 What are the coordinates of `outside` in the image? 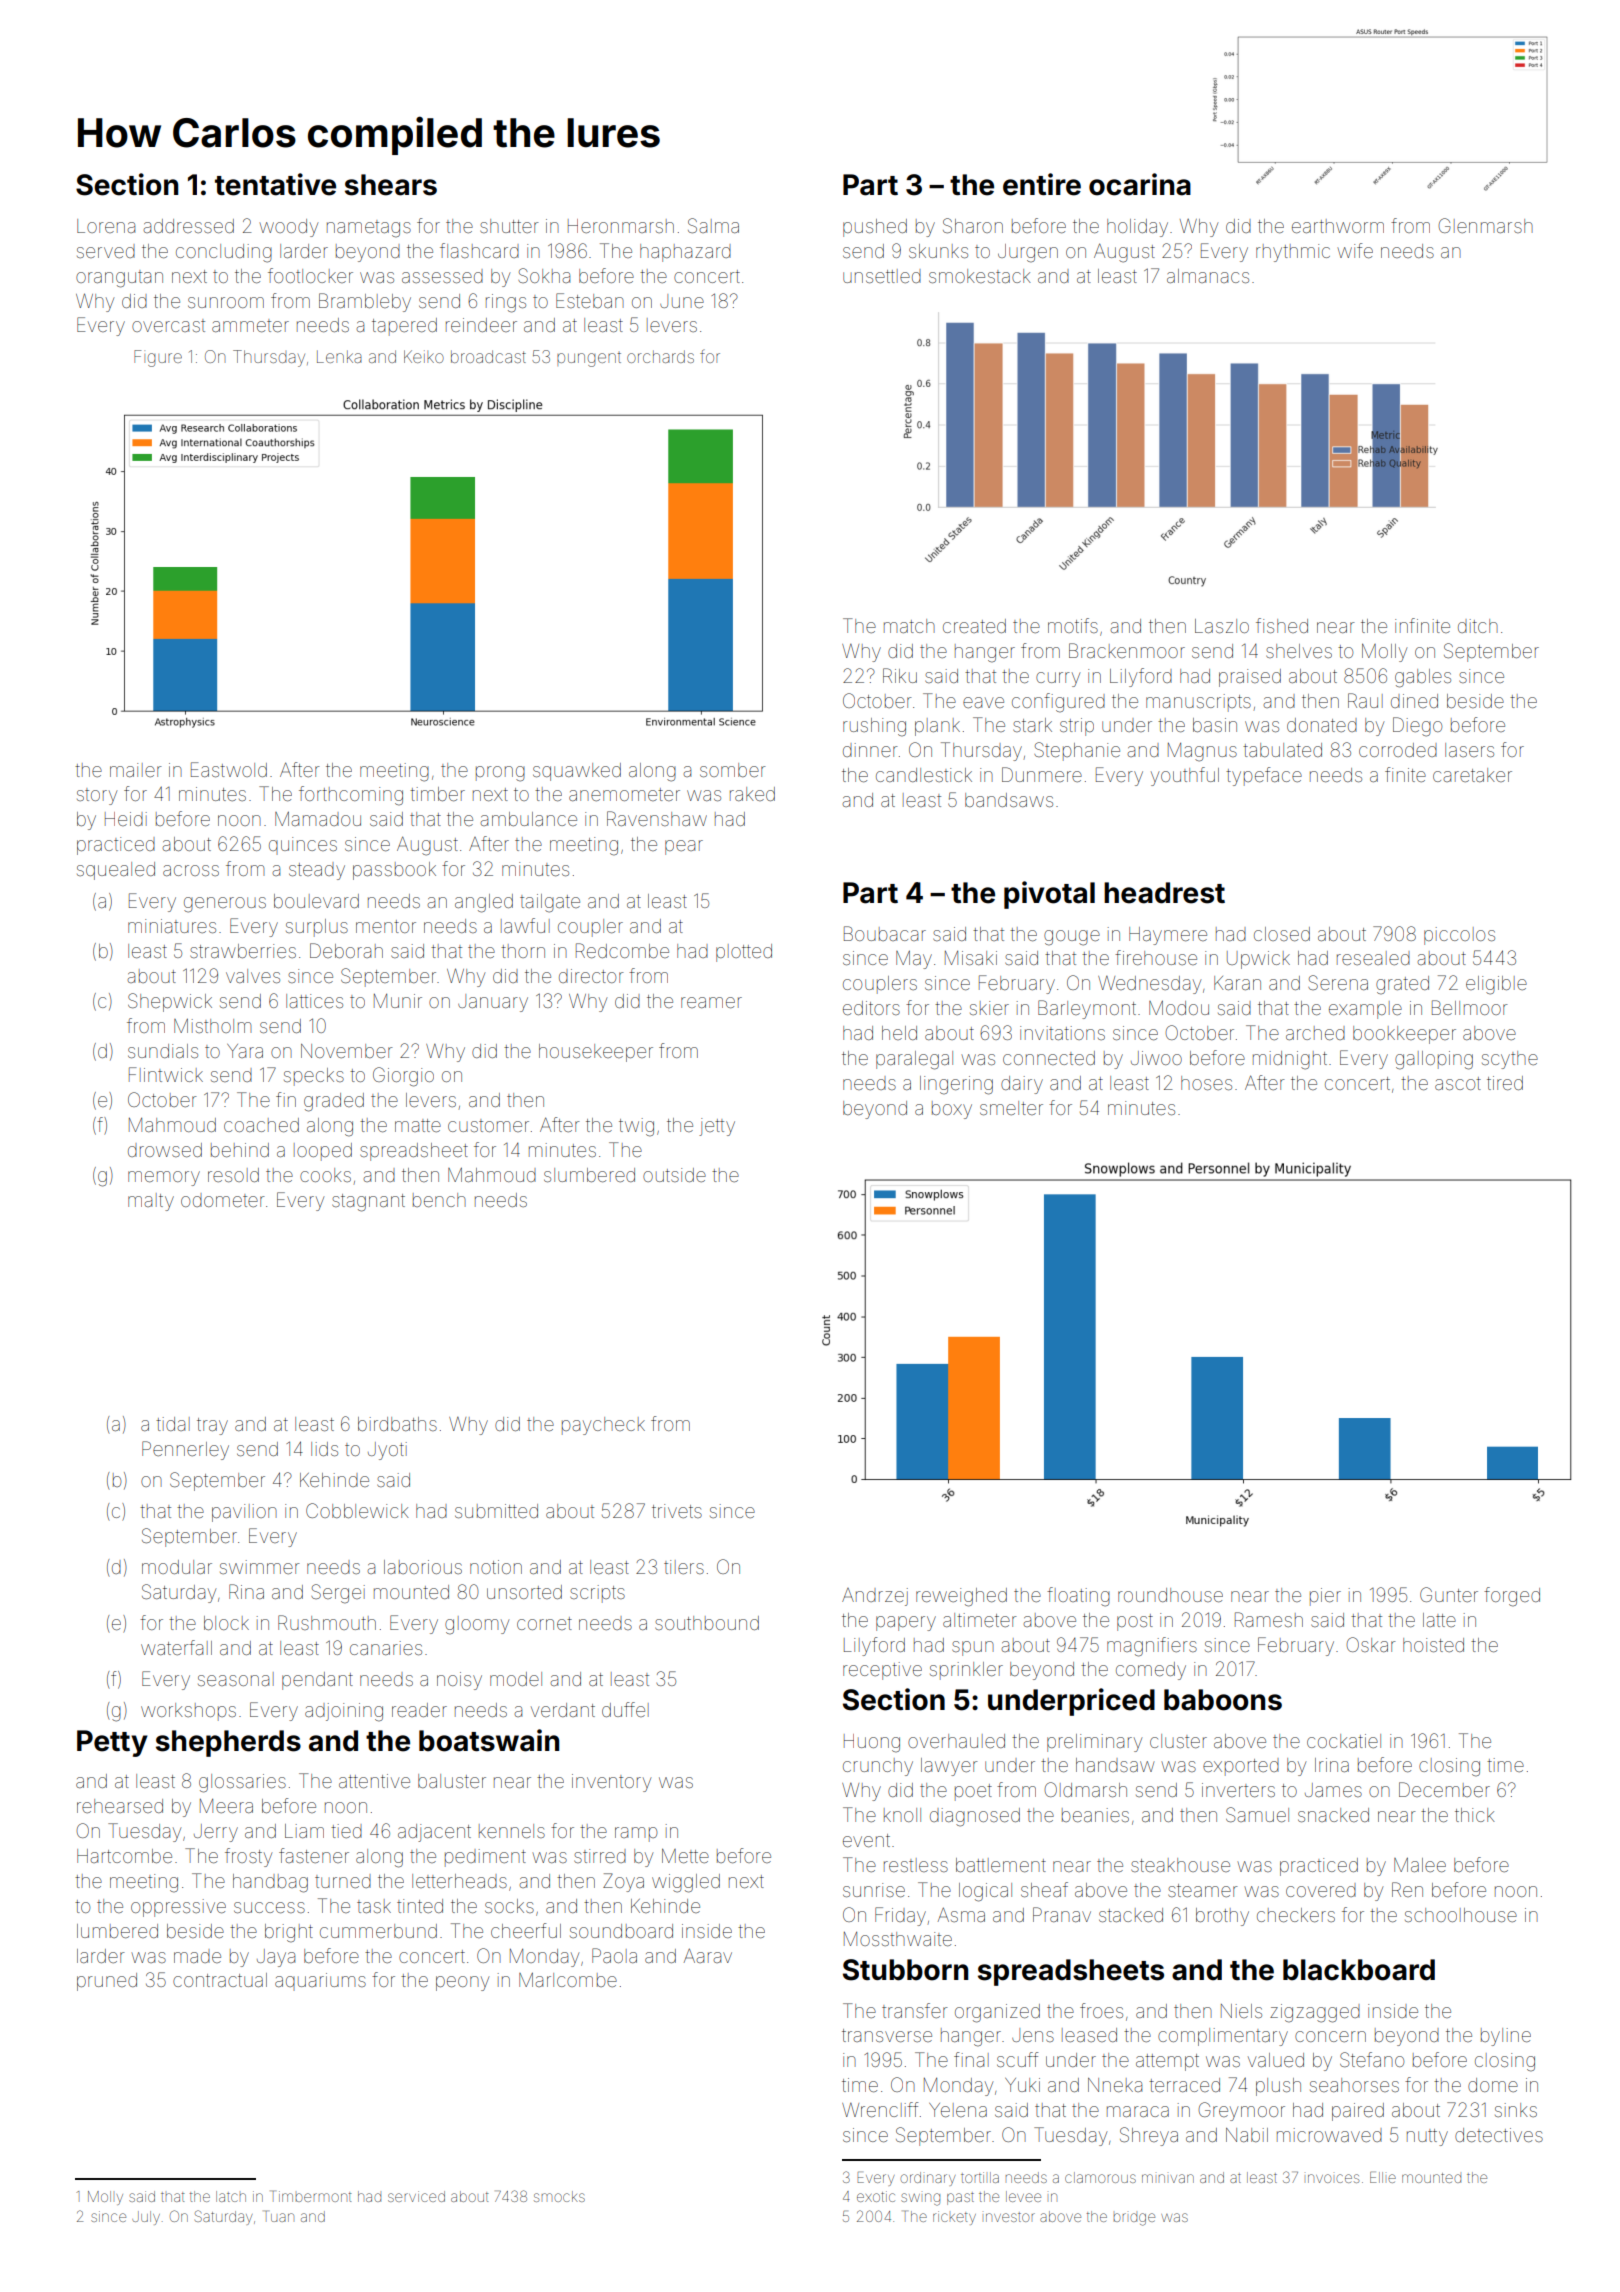 It's located at (674, 1175).
